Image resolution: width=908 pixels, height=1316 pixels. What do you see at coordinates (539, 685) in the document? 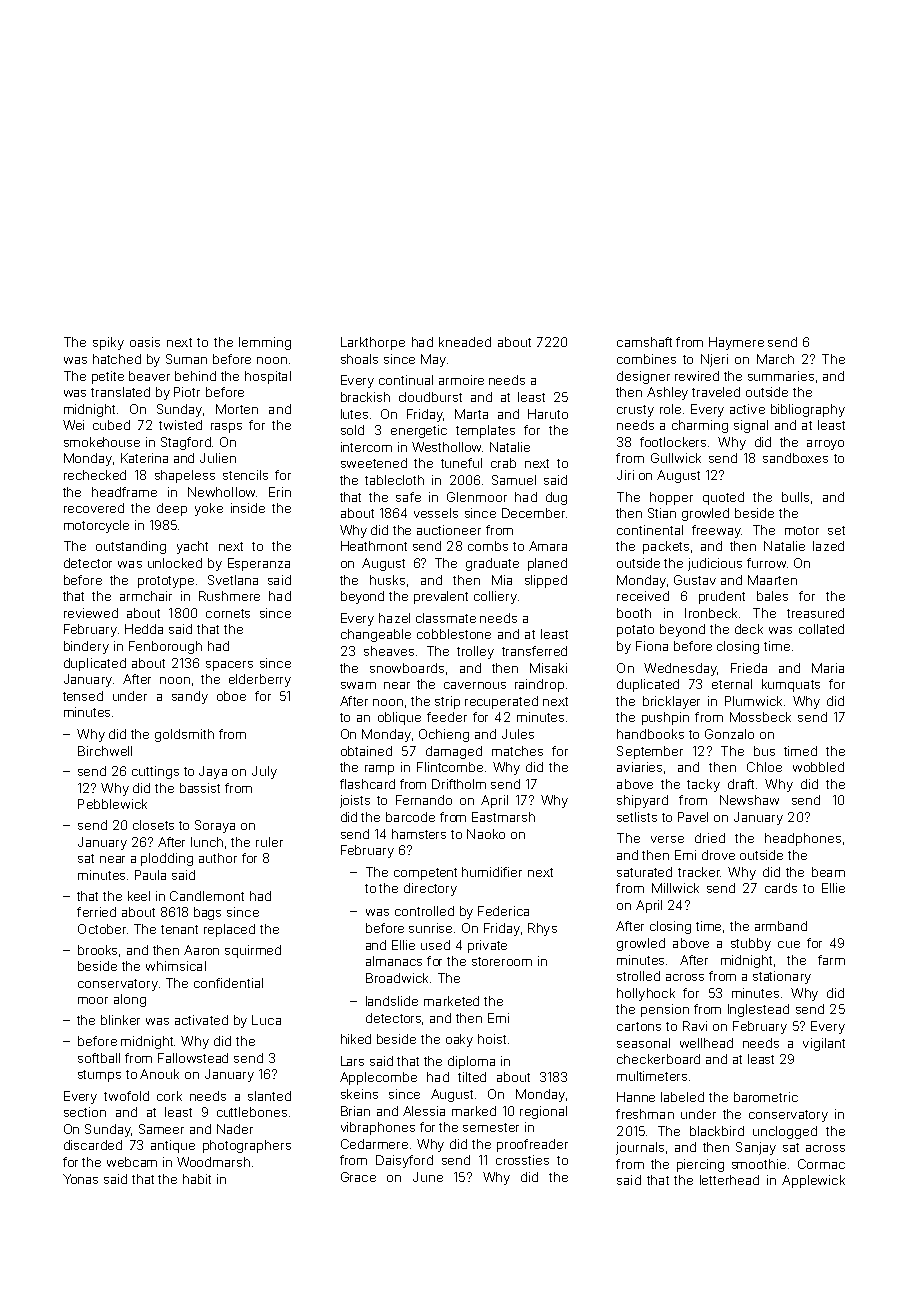
I see `raindrop` at bounding box center [539, 685].
